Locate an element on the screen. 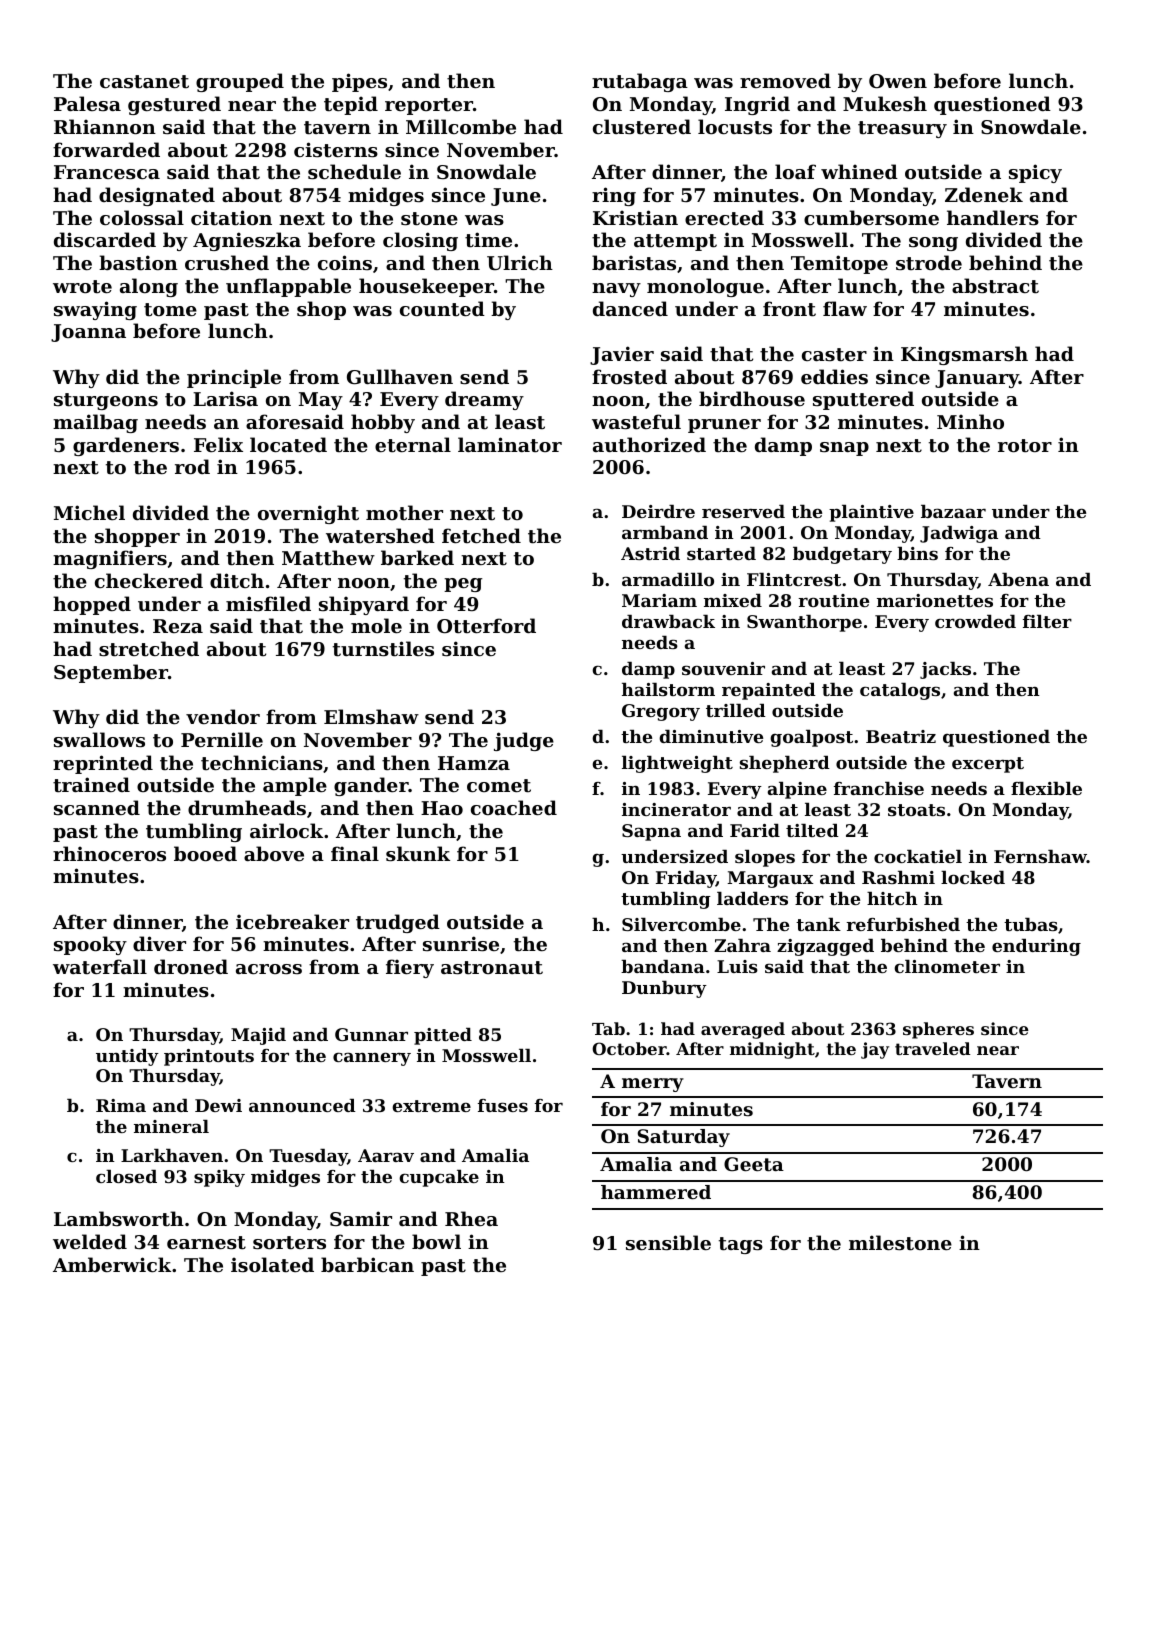 This screenshot has width=1156, height=1634. checkered is located at coordinates (149, 580).
